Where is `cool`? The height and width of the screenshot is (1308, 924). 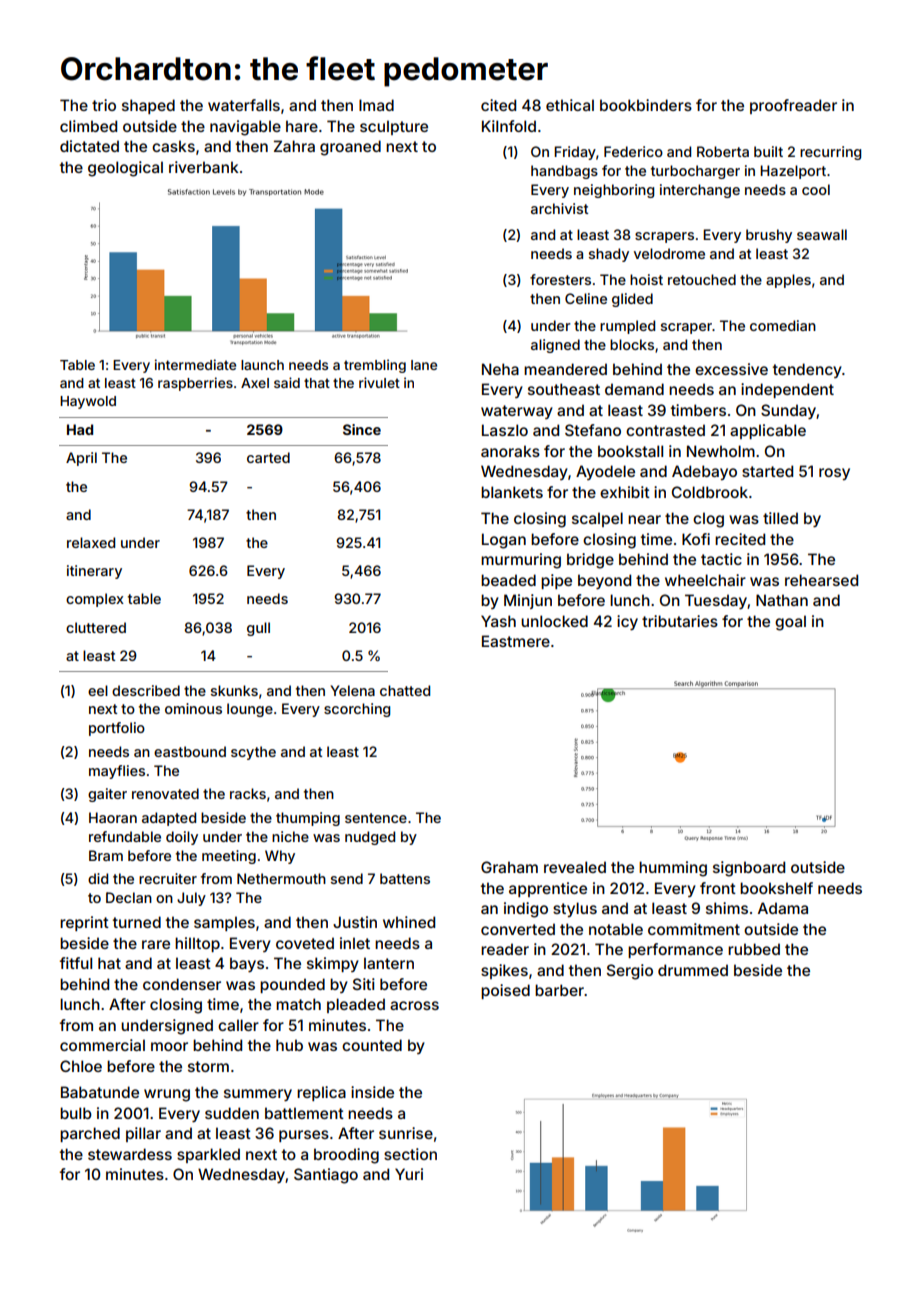
cool is located at coordinates (816, 189).
